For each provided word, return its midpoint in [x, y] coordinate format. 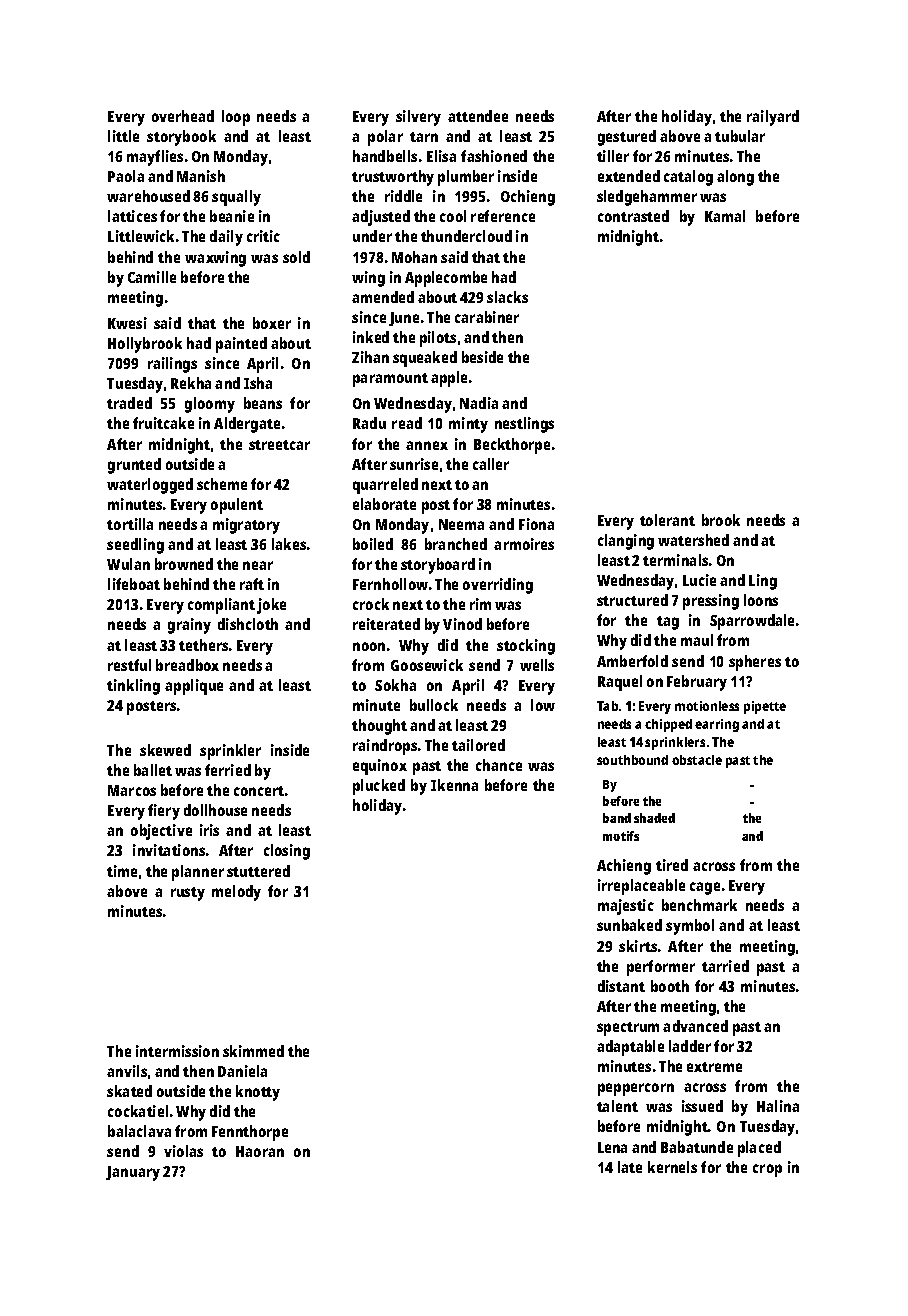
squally [236, 198]
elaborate [384, 504]
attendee [478, 116]
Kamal [725, 216]
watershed [693, 540]
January [133, 1173]
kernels [672, 1167]
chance [499, 765]
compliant [221, 606]
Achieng [624, 867]
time [122, 871]
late [630, 1167]
